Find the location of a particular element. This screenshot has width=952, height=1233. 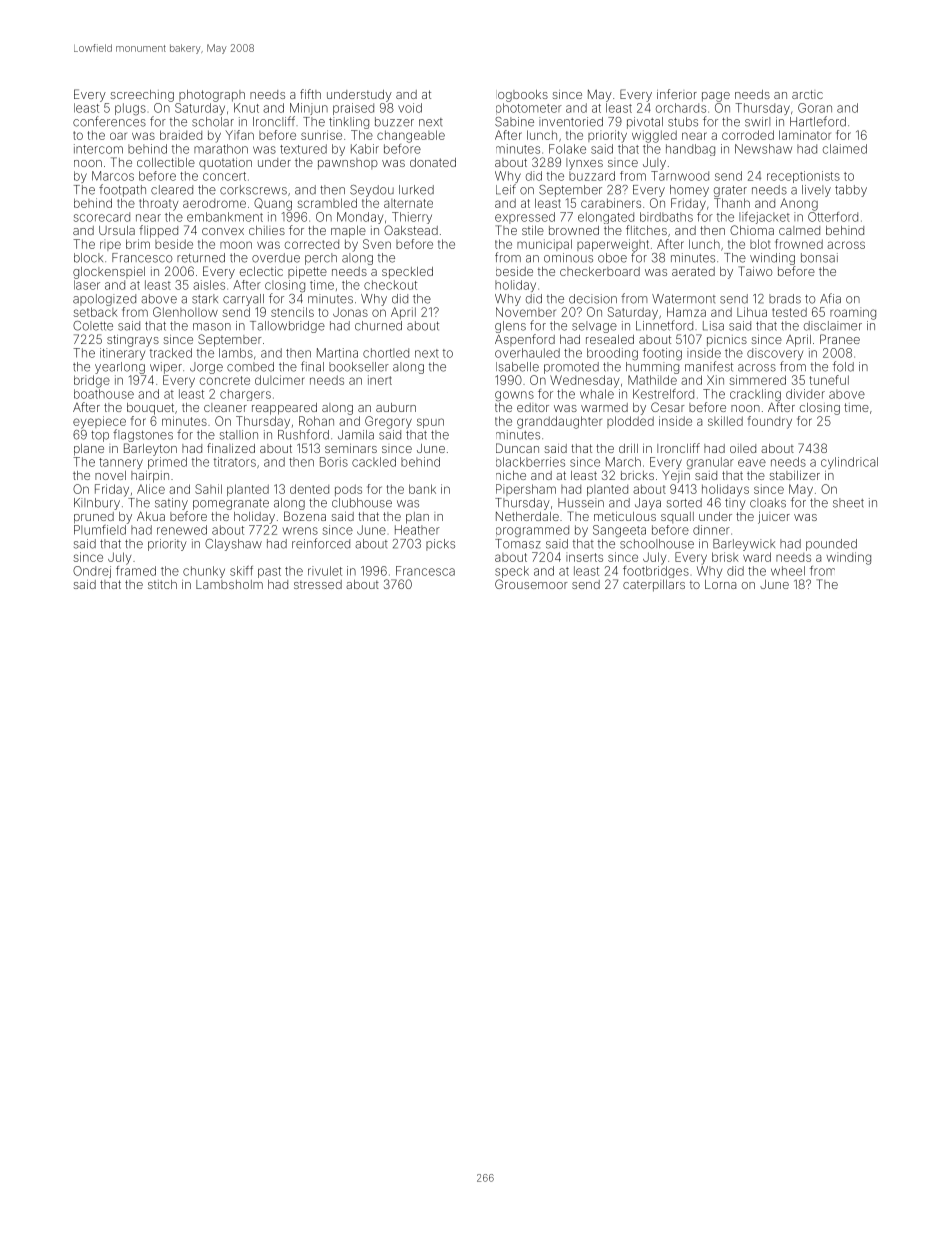

claimed is located at coordinates (845, 149).
